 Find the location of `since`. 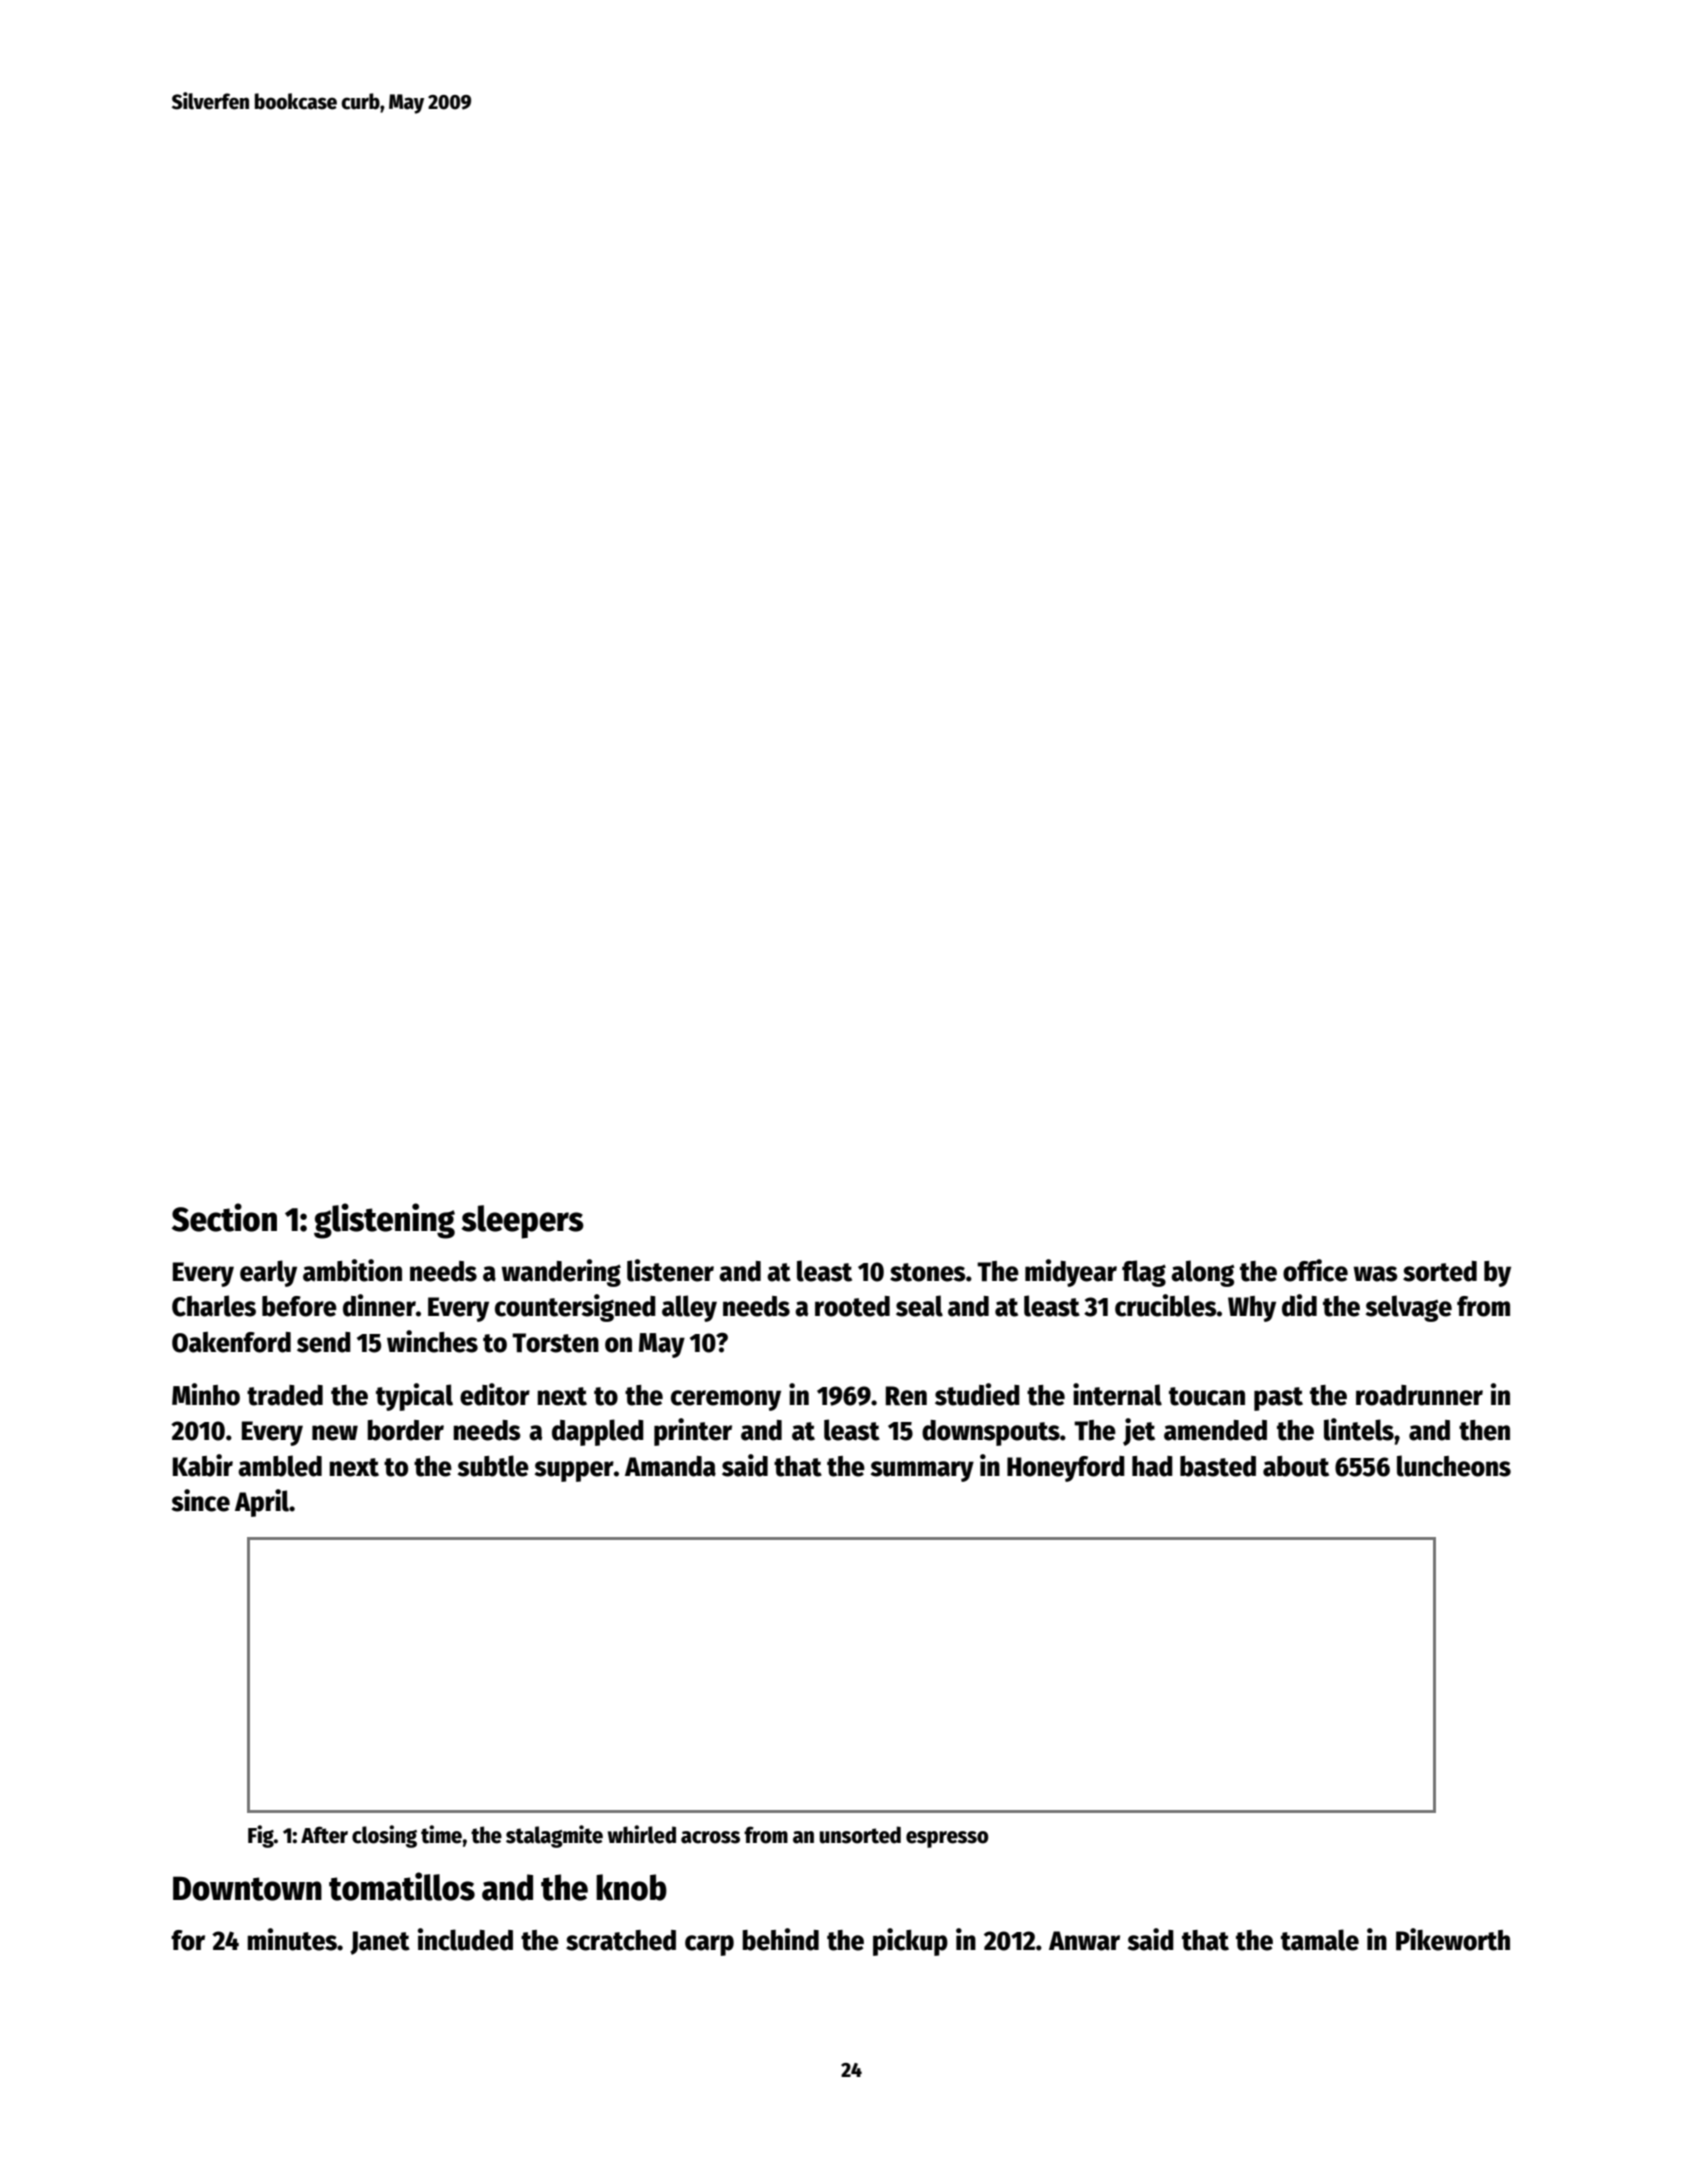

since is located at coordinates (201, 1500).
